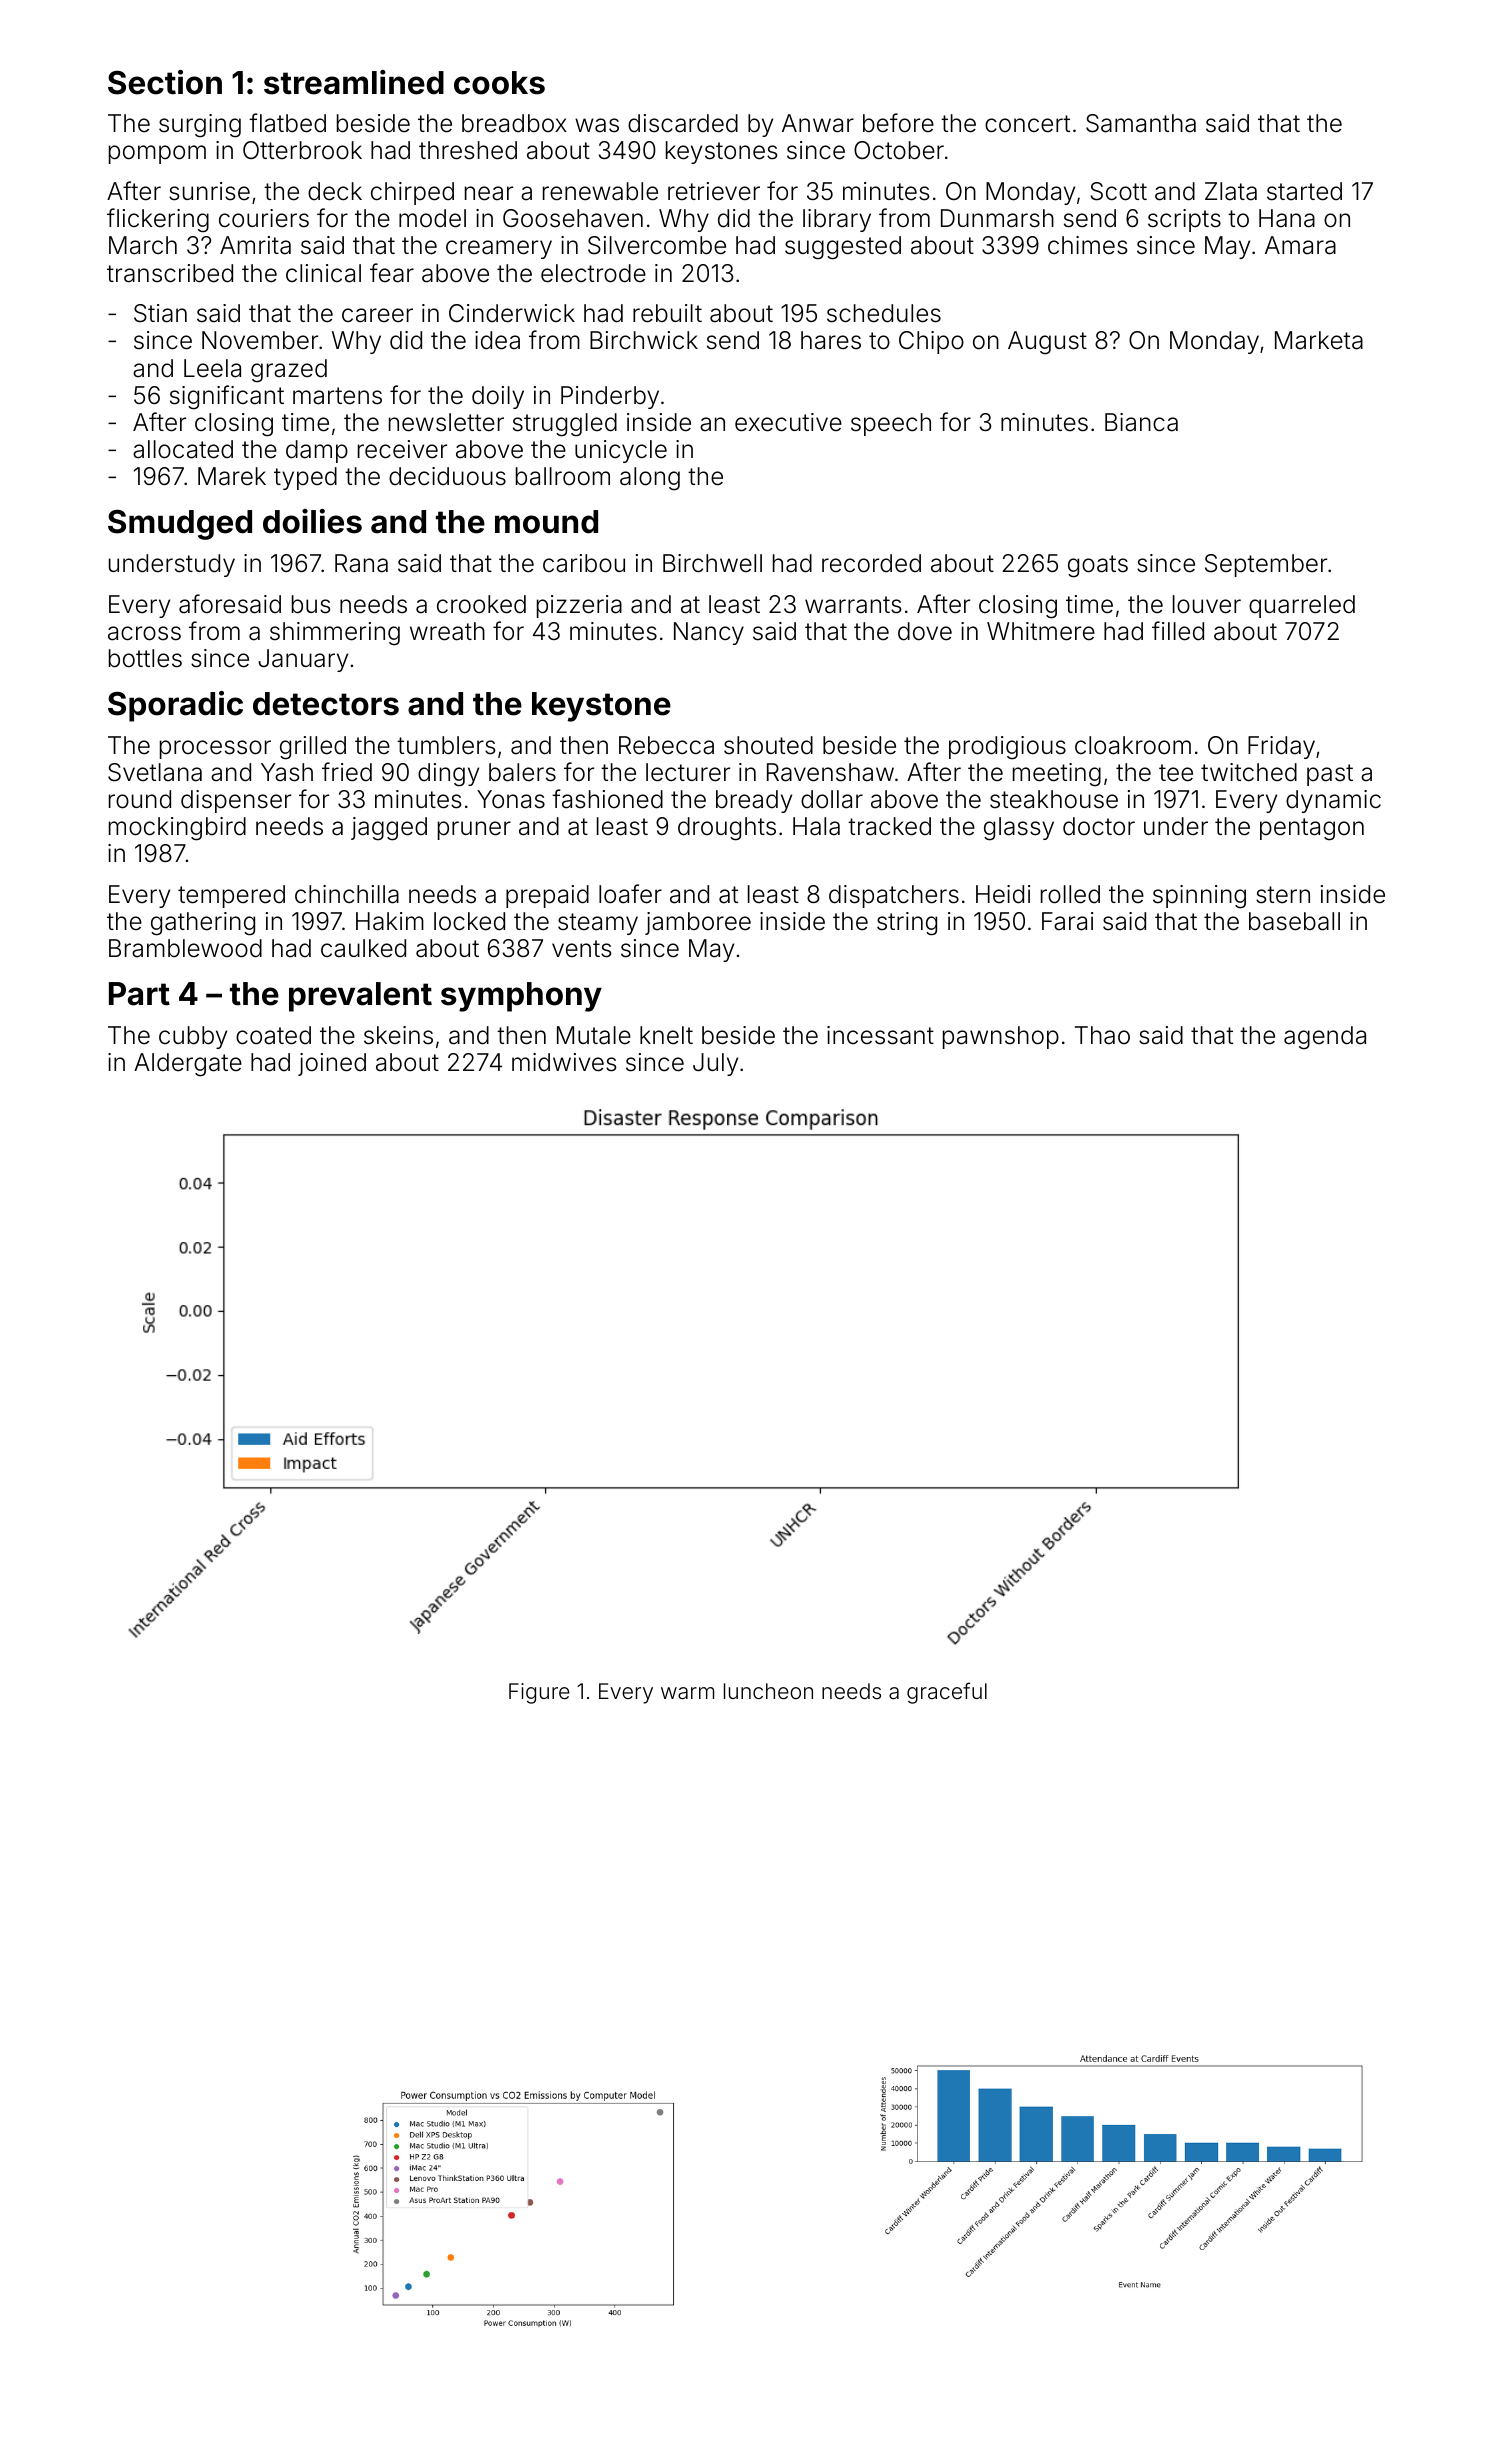 This page has height=2464, width=1496. I want to click on Marek, so click(232, 476).
